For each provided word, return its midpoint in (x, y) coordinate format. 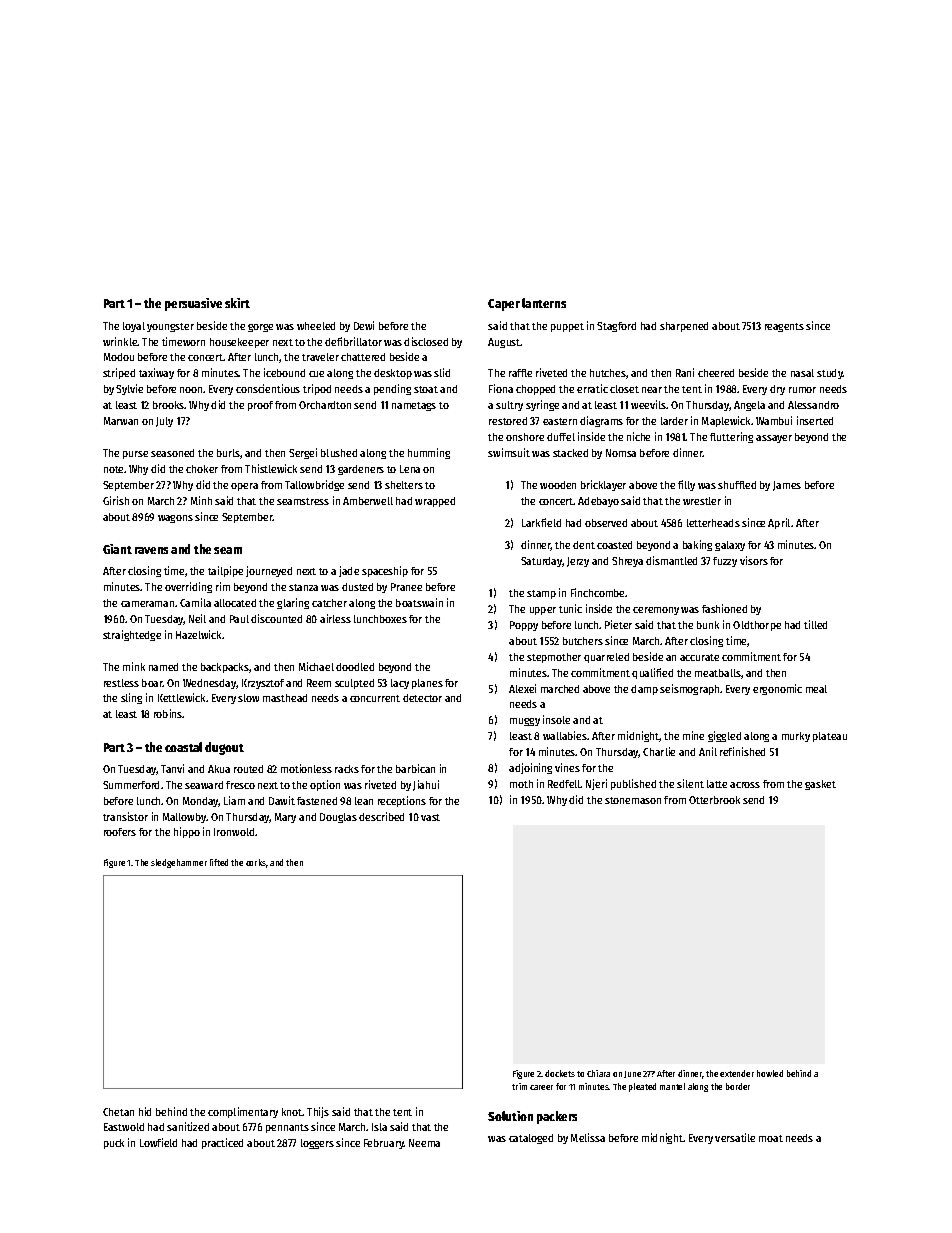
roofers (120, 832)
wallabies (565, 735)
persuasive (193, 304)
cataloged (531, 1139)
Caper (504, 305)
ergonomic (777, 689)
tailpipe (225, 571)
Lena (410, 469)
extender (737, 1073)
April (779, 523)
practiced (222, 1143)
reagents (784, 327)
